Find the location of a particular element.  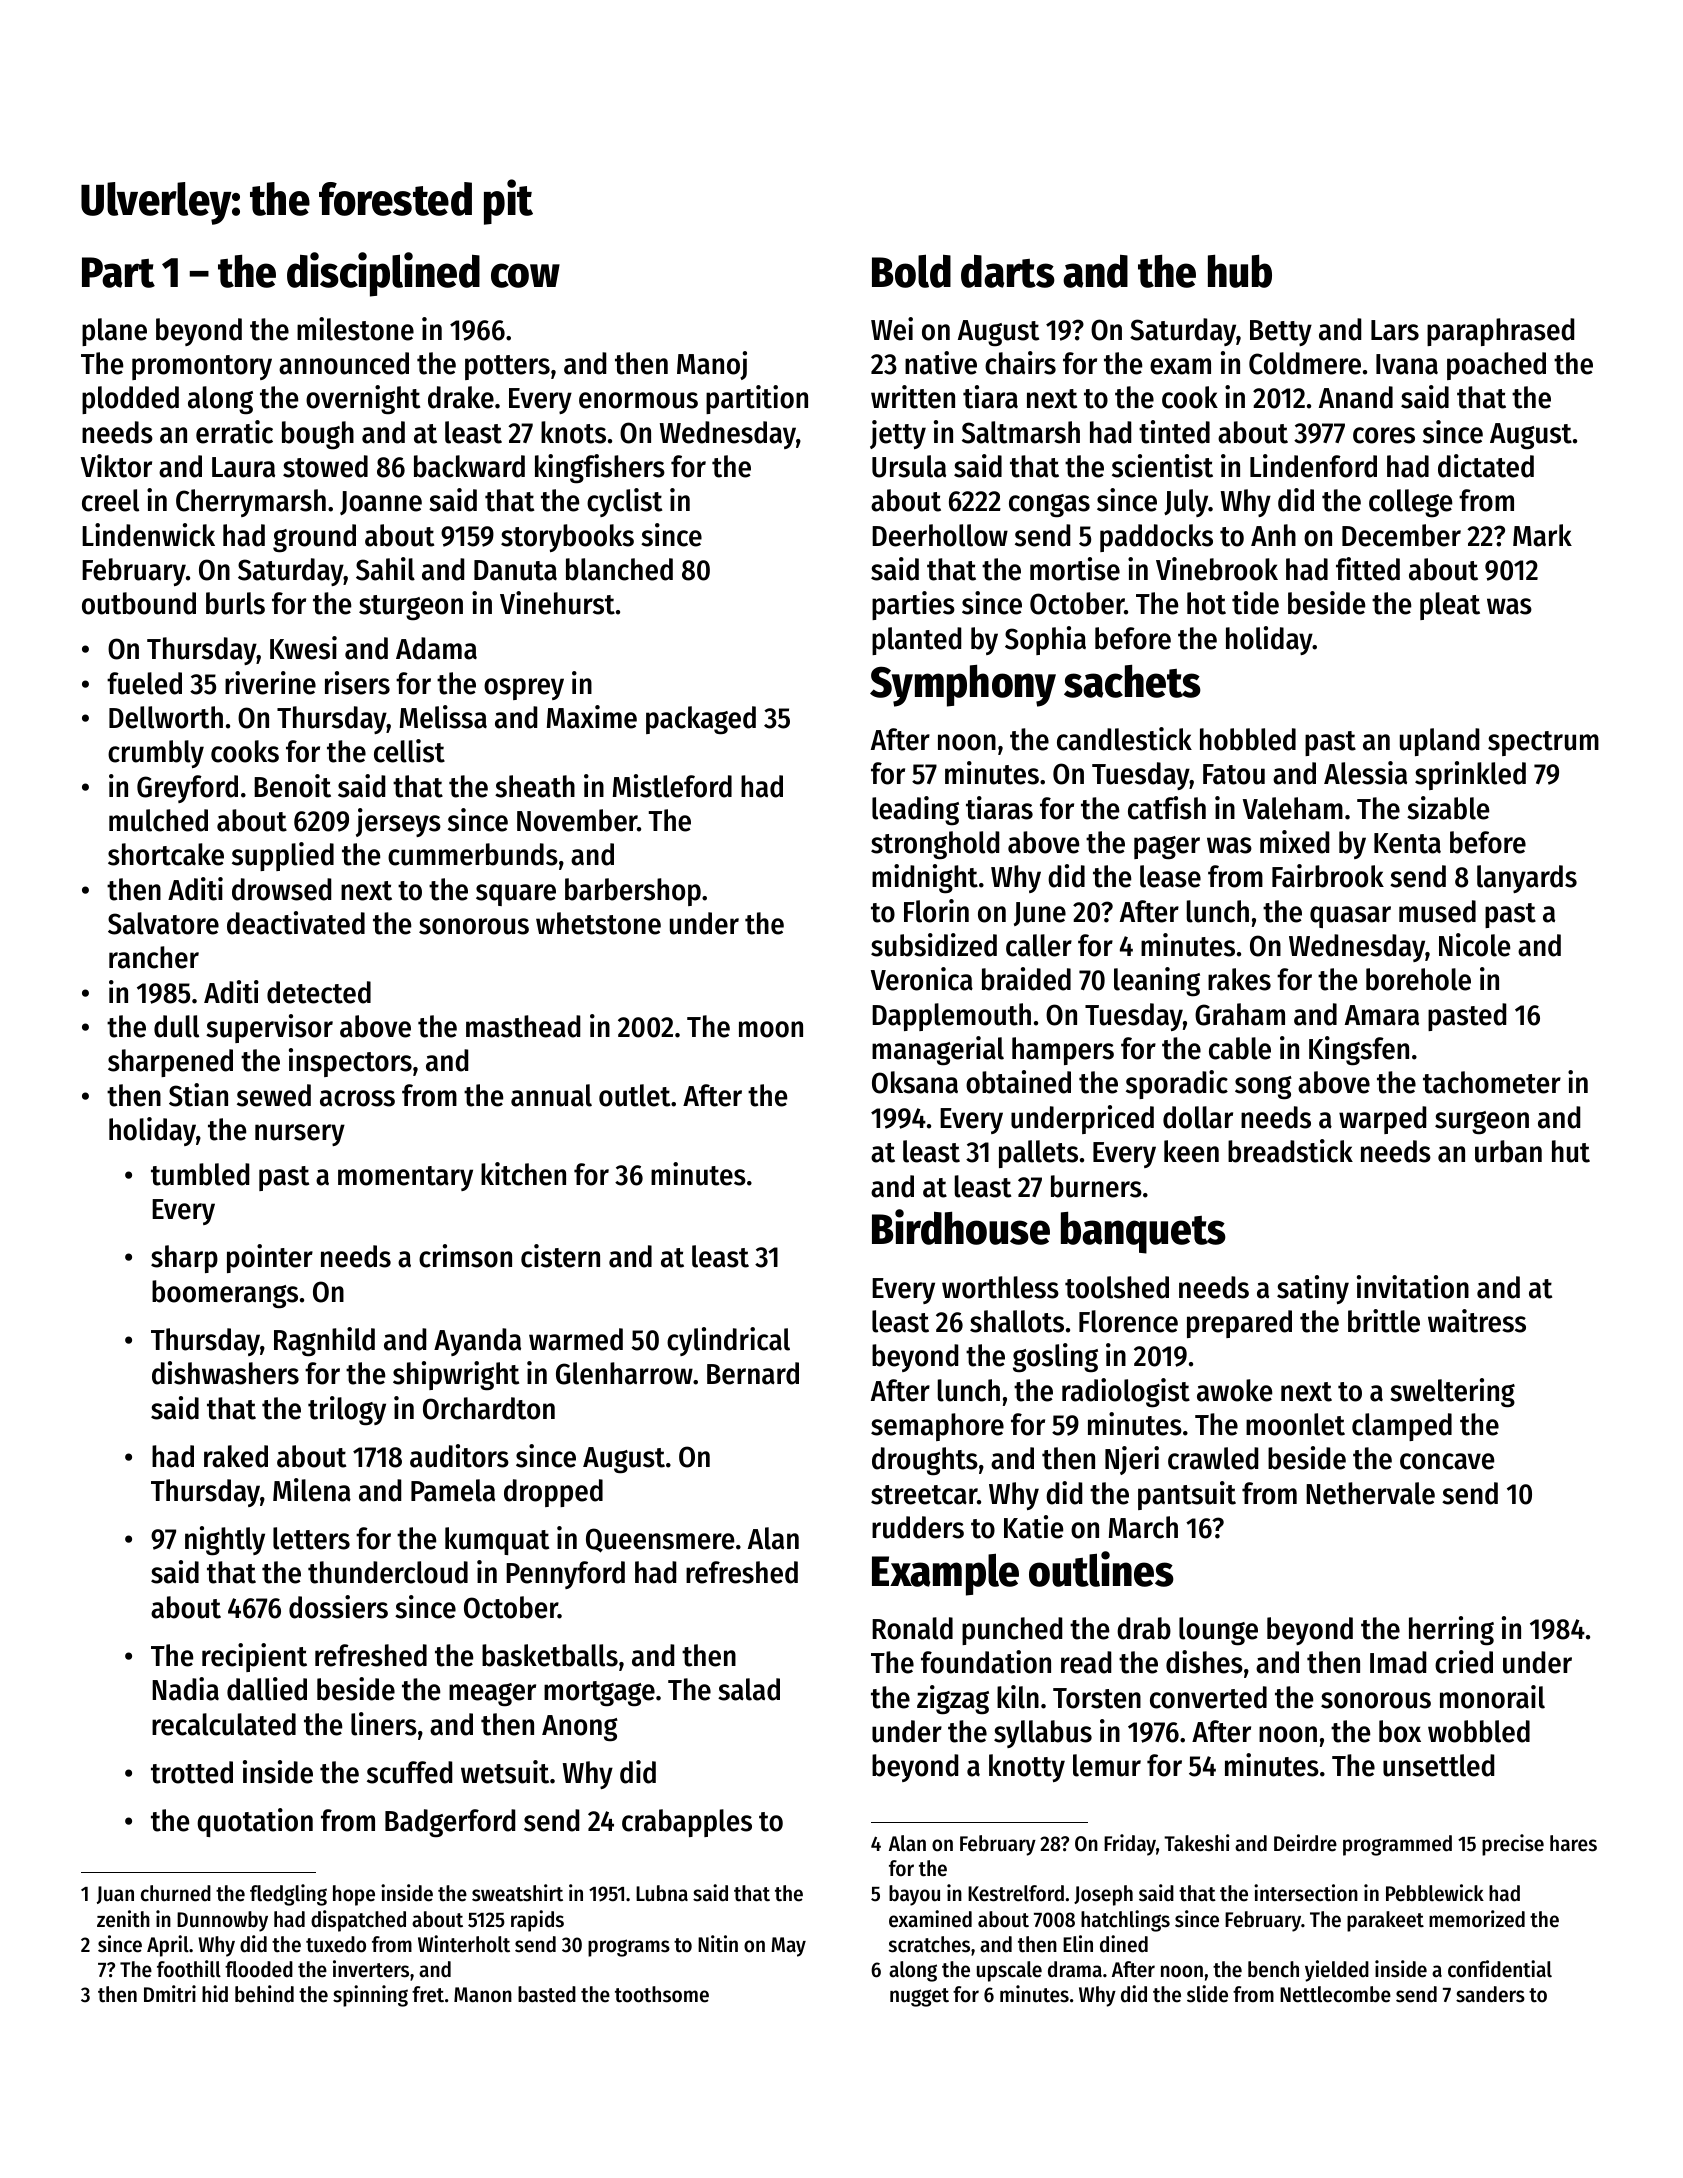

plodded is located at coordinates (130, 400).
